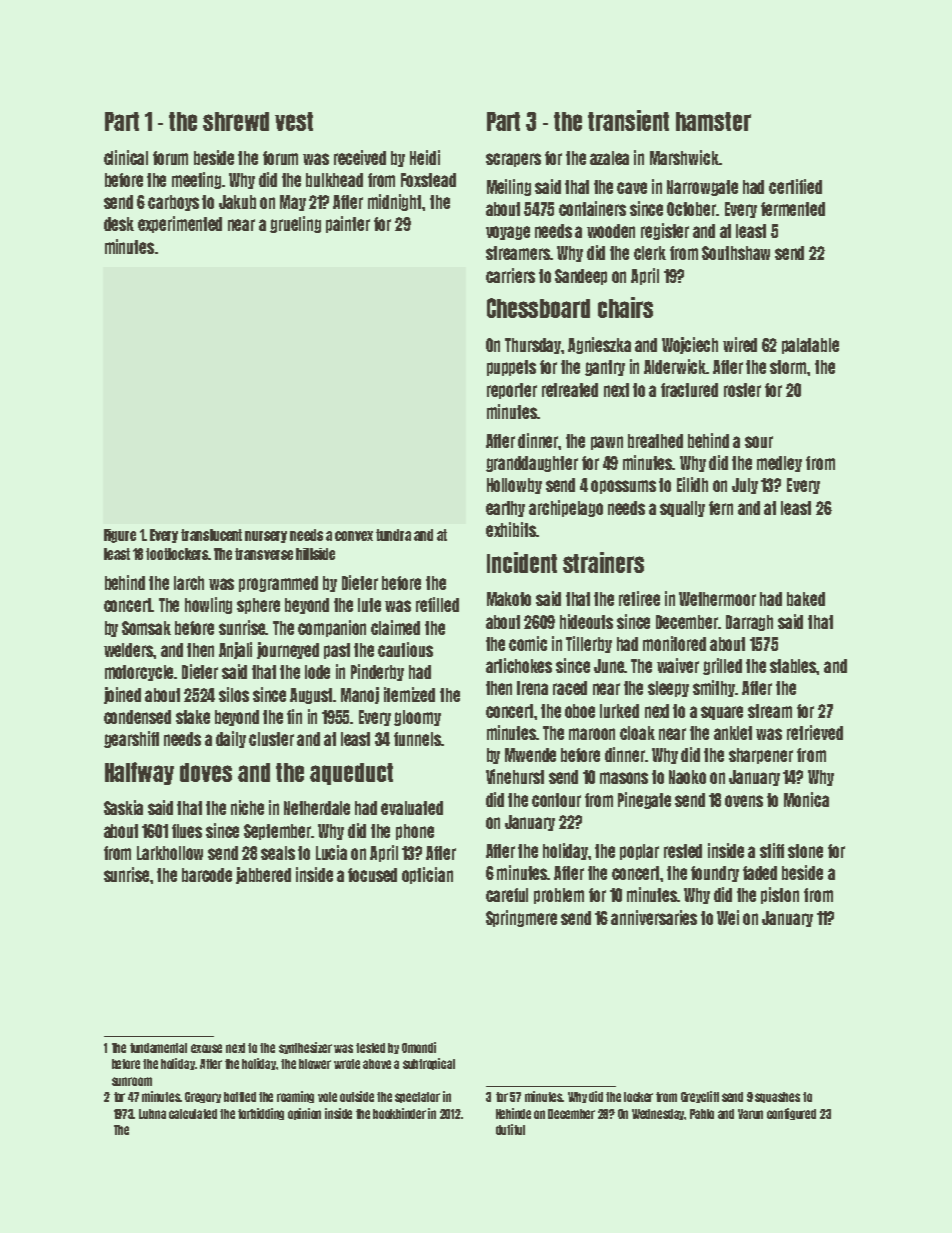  What do you see at coordinates (789, 367) in the screenshot?
I see `storm` at bounding box center [789, 367].
